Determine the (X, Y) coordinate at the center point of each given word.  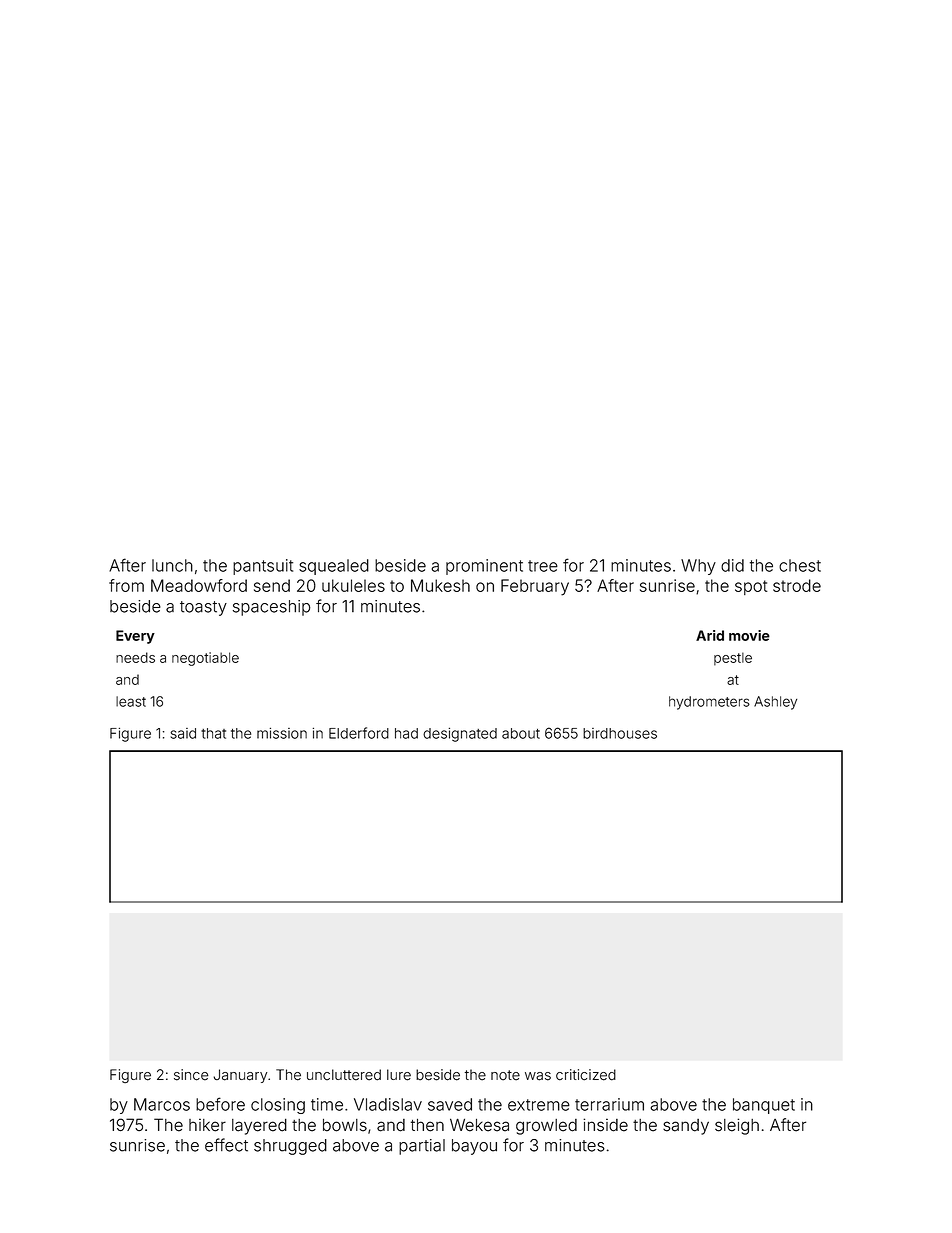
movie (749, 635)
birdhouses (620, 733)
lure (399, 1075)
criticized (586, 1075)
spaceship (271, 608)
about (521, 733)
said (183, 733)
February (535, 587)
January (240, 1076)
